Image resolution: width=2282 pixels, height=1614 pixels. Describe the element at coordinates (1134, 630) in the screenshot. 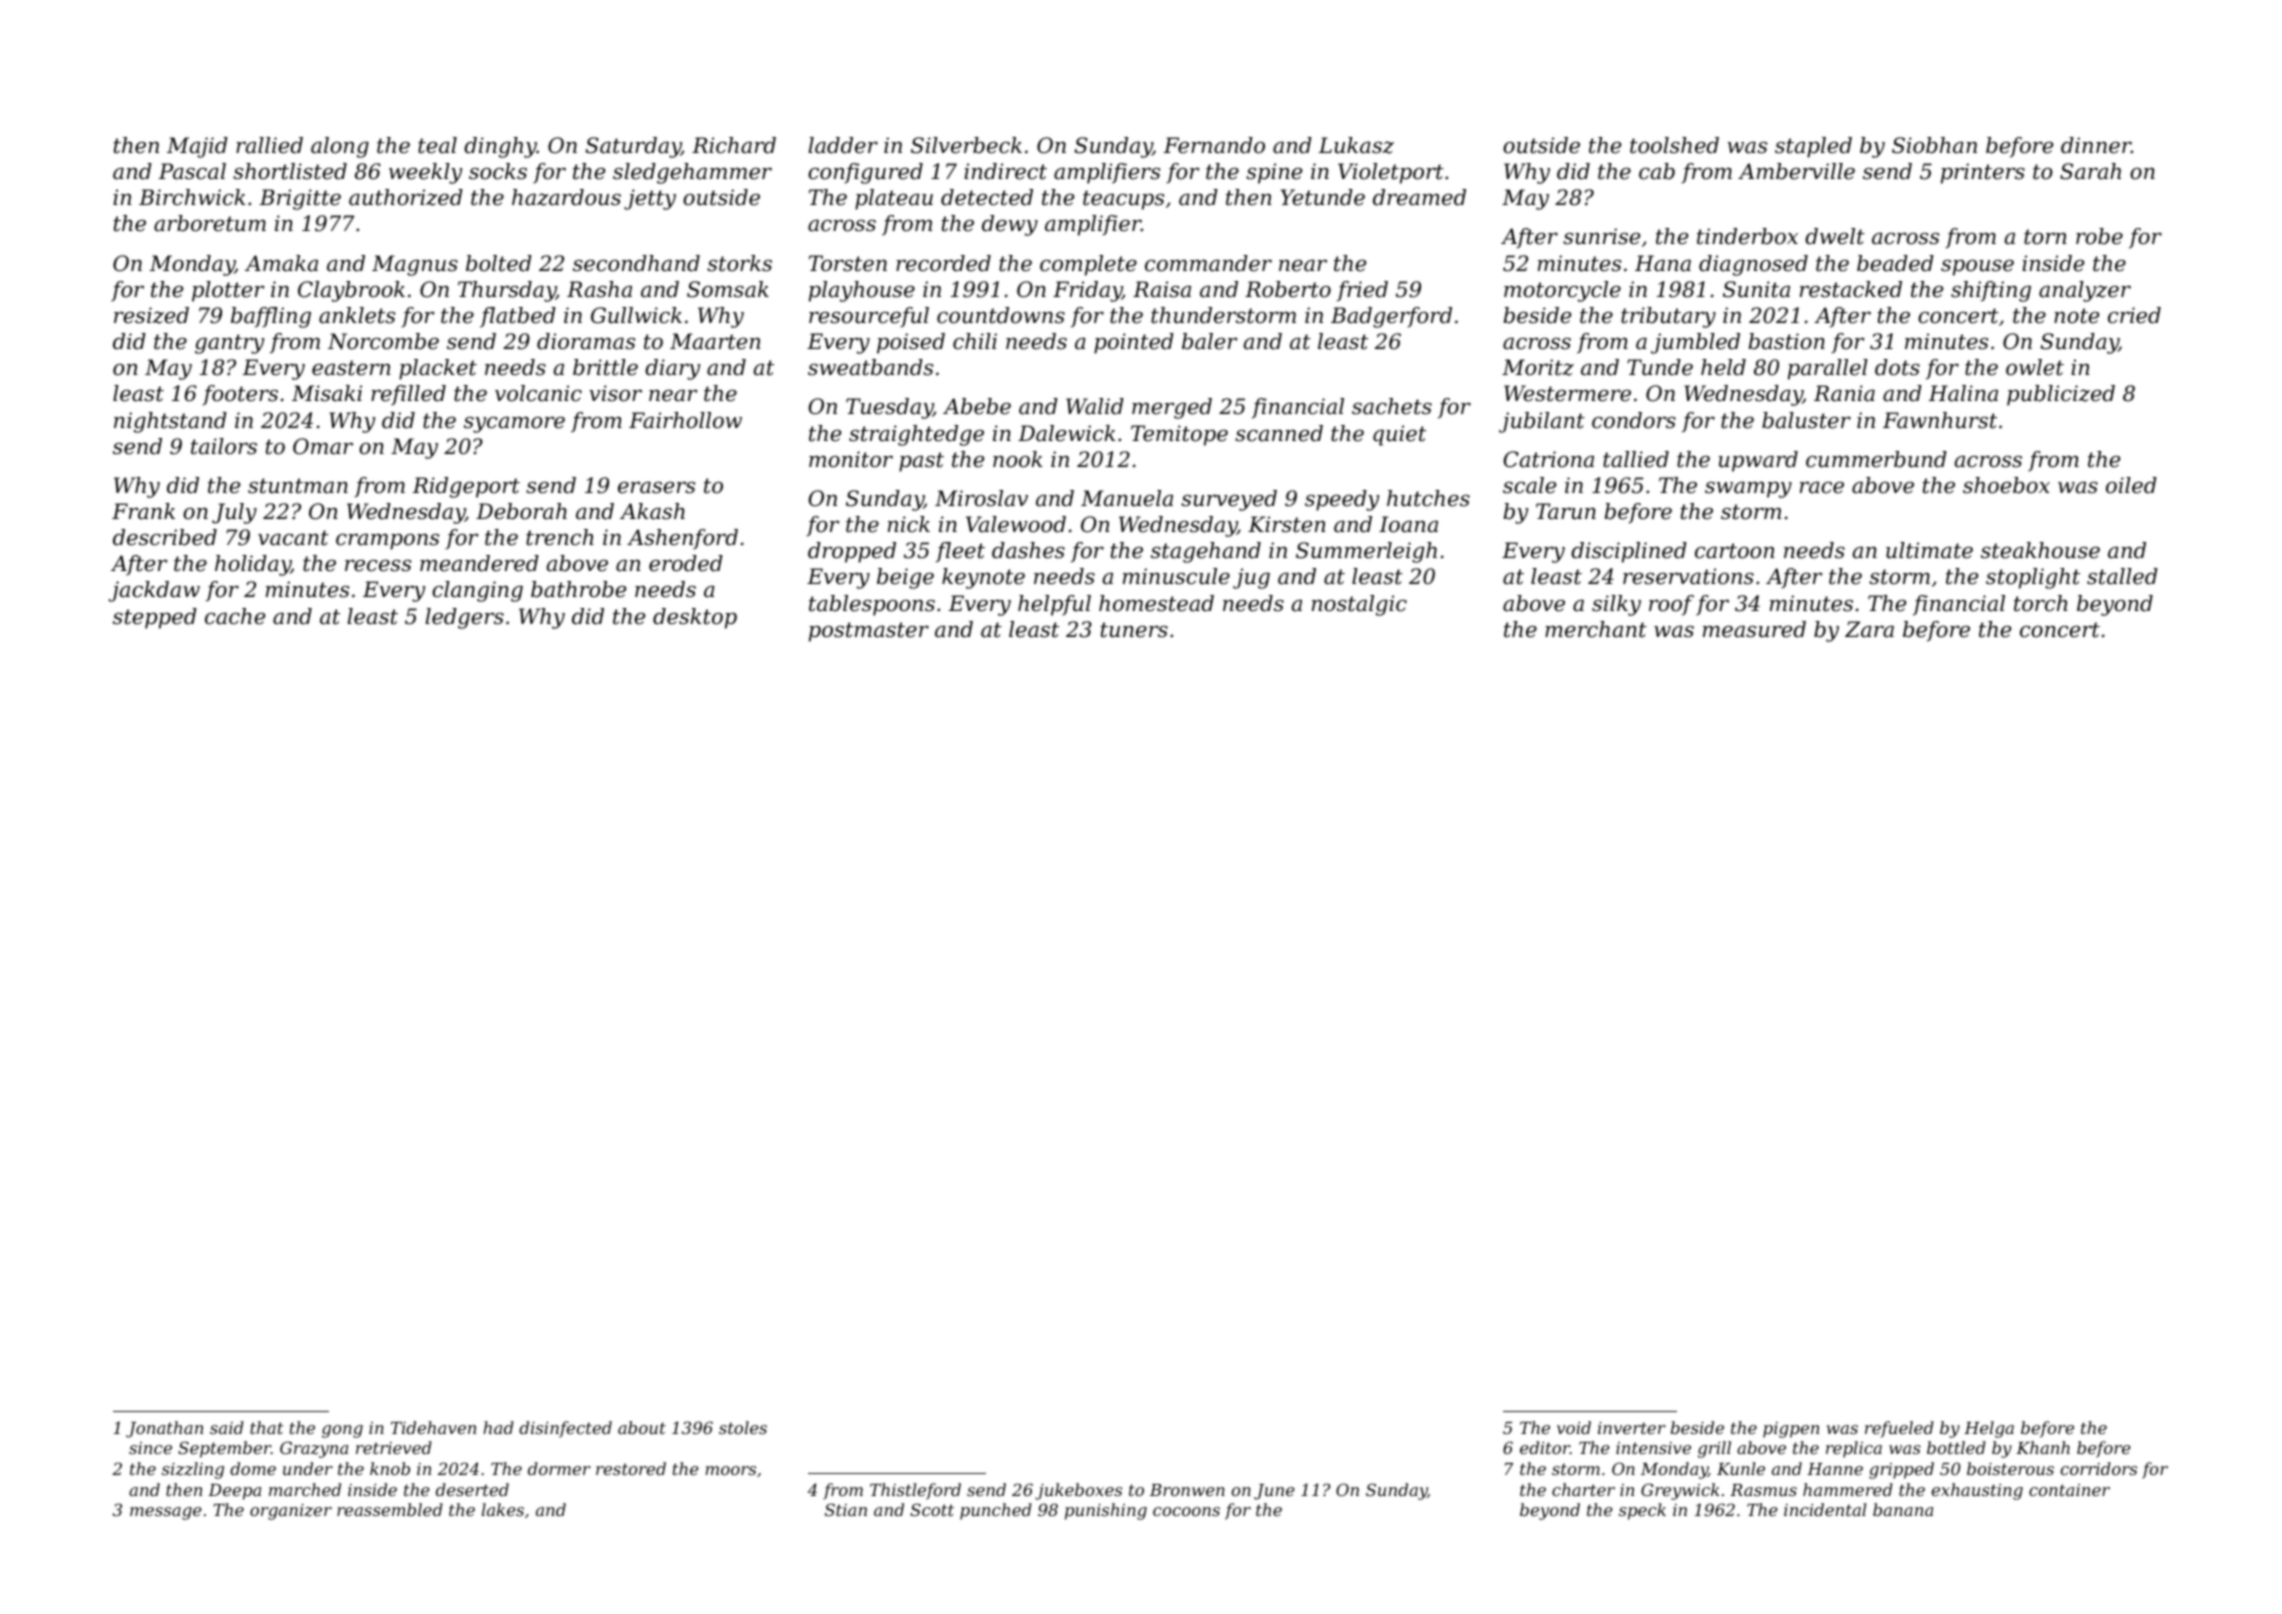

I see `tuners` at that location.
